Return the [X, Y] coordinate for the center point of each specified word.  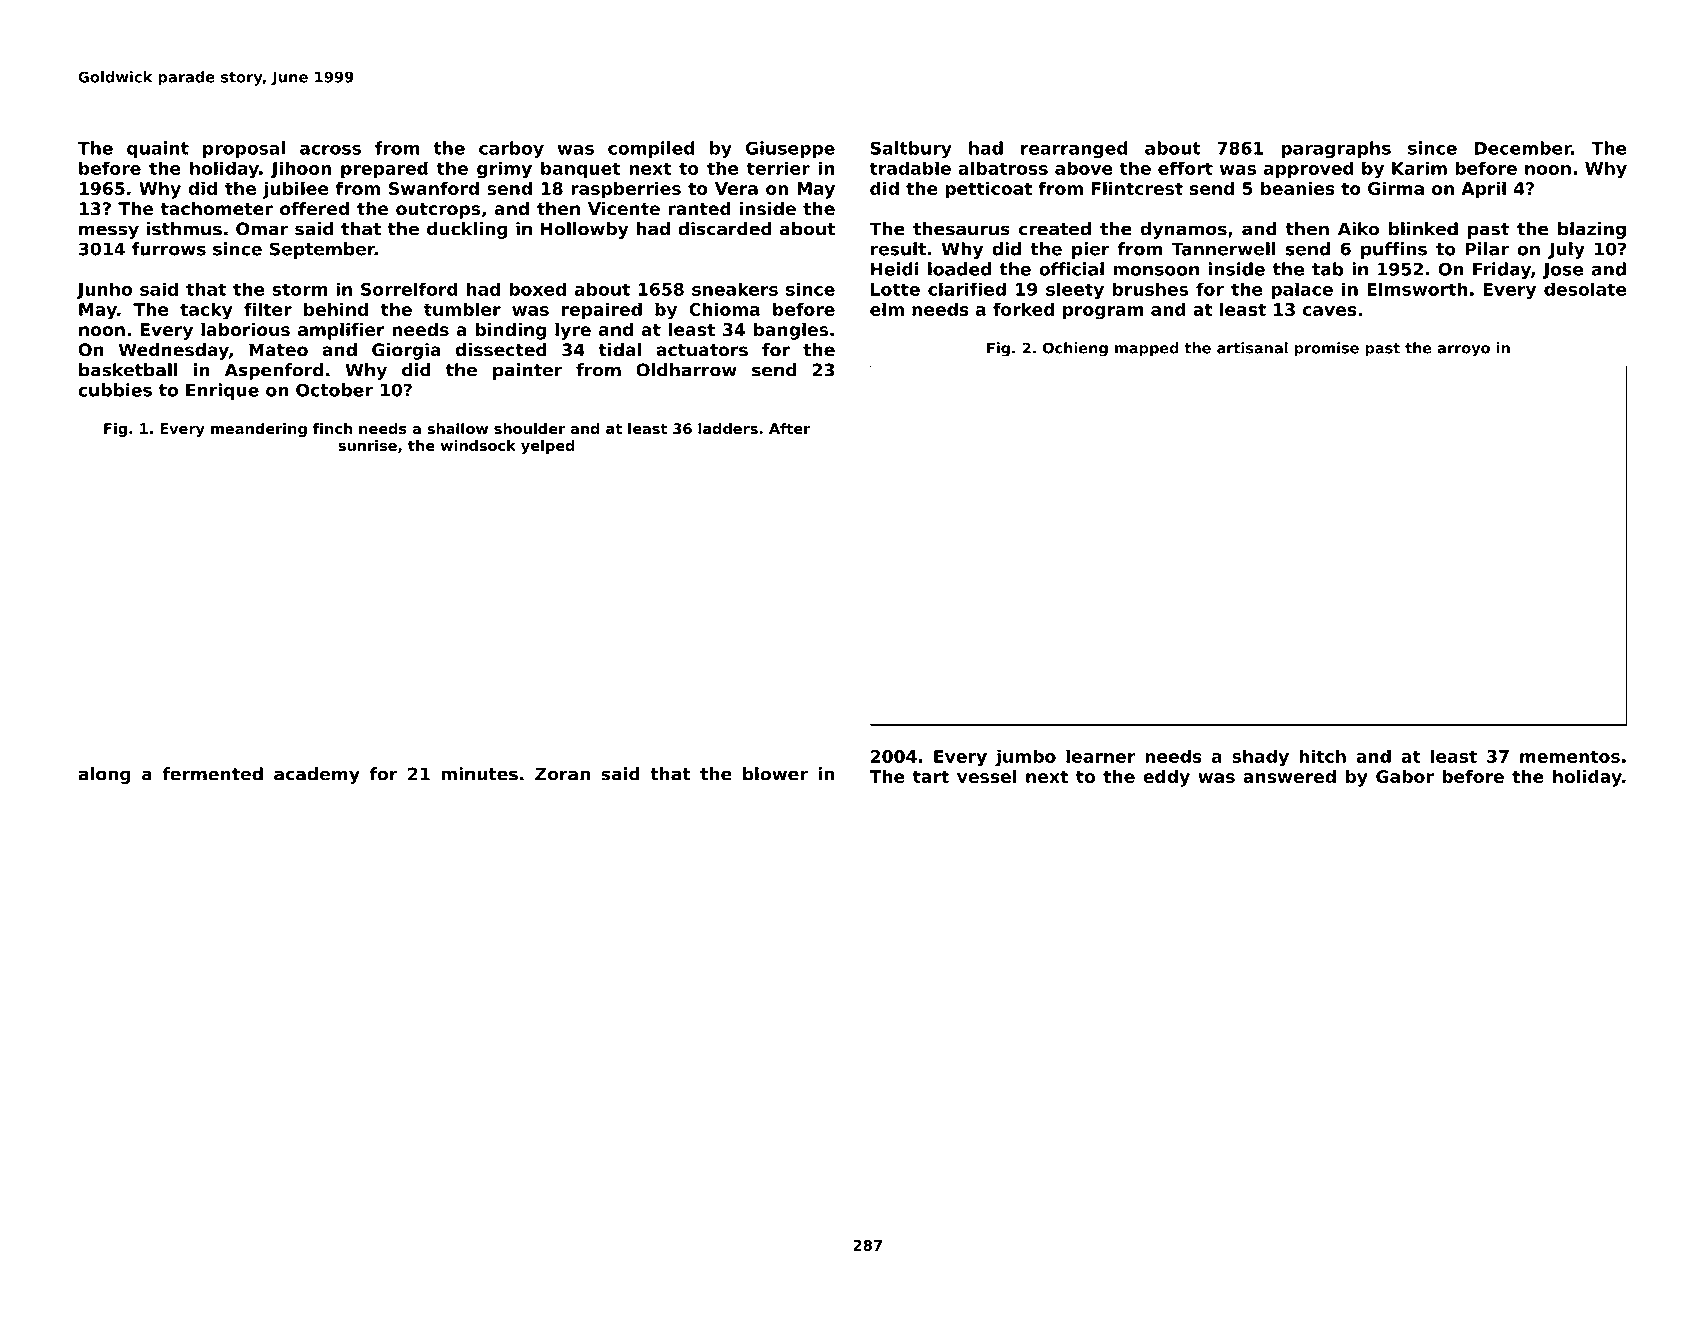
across [330, 150]
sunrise [367, 445]
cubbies [115, 390]
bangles [791, 331]
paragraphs [1336, 149]
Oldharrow [686, 370]
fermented [212, 774]
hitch [1322, 756]
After [789, 428]
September [322, 250]
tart [931, 777]
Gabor [1405, 776]
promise [1327, 349]
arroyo [1464, 351]
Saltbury [911, 149]
